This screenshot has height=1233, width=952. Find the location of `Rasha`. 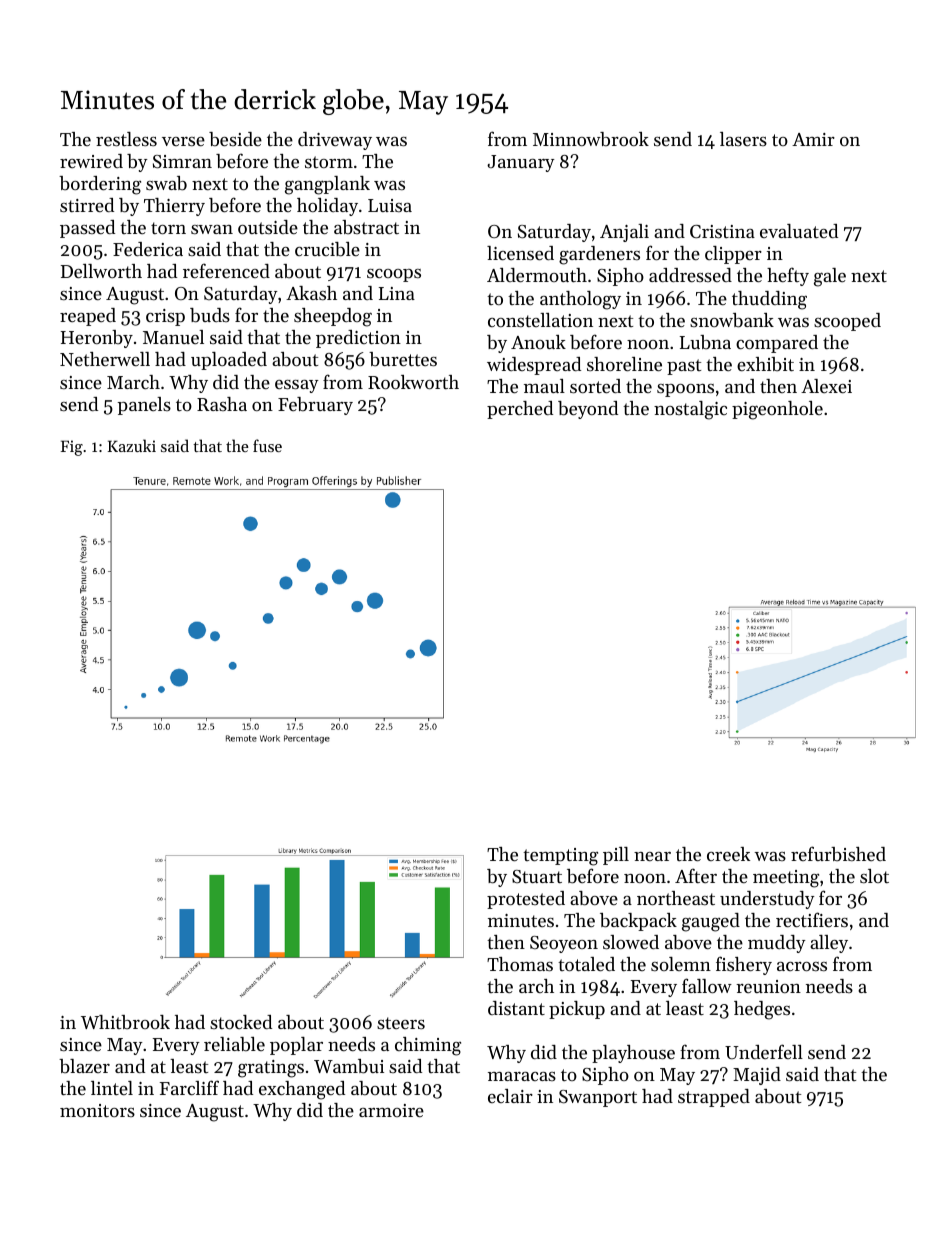

Rasha is located at coordinates (222, 404).
